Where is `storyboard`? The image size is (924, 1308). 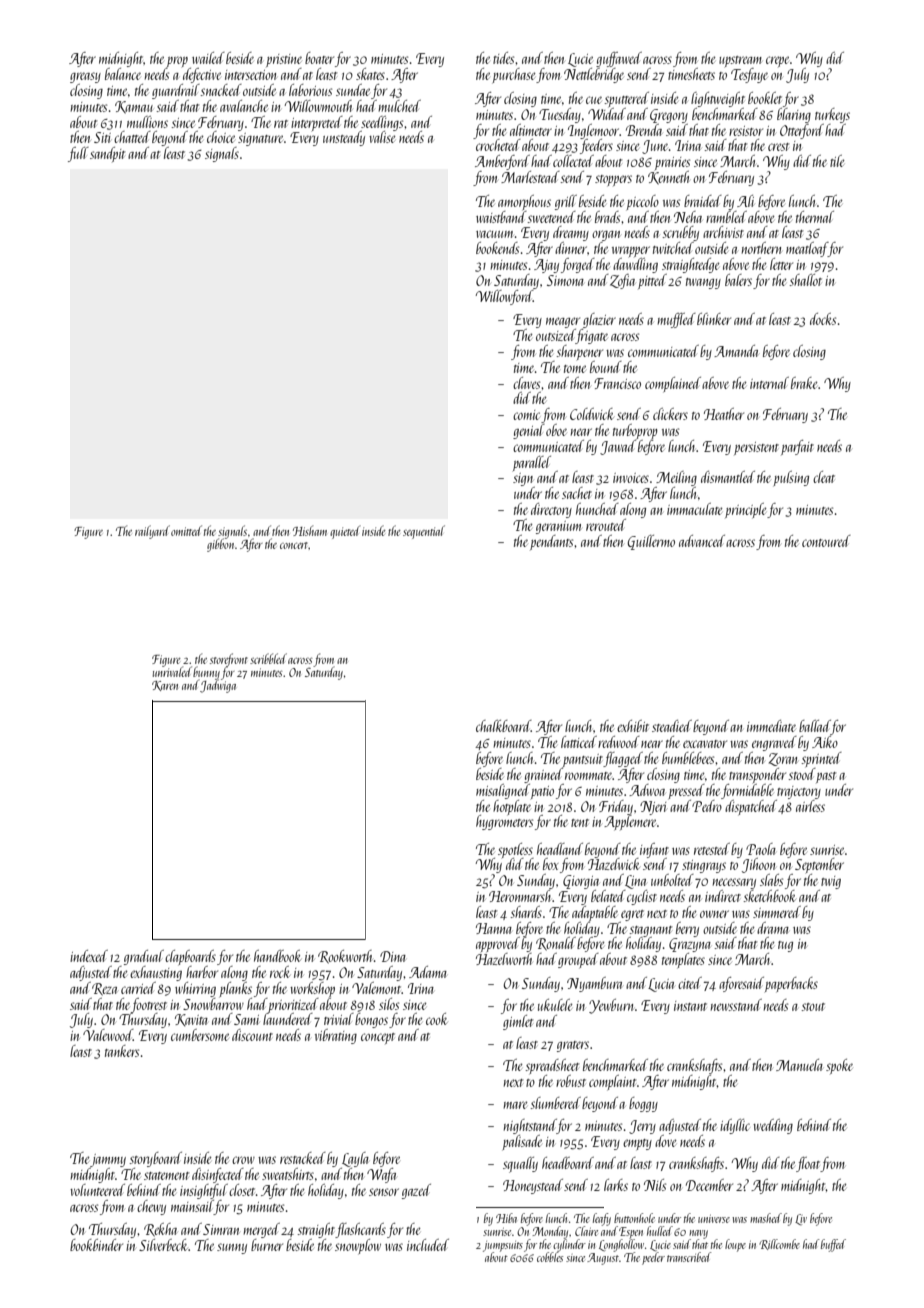 storyboard is located at coordinates (155, 1159).
